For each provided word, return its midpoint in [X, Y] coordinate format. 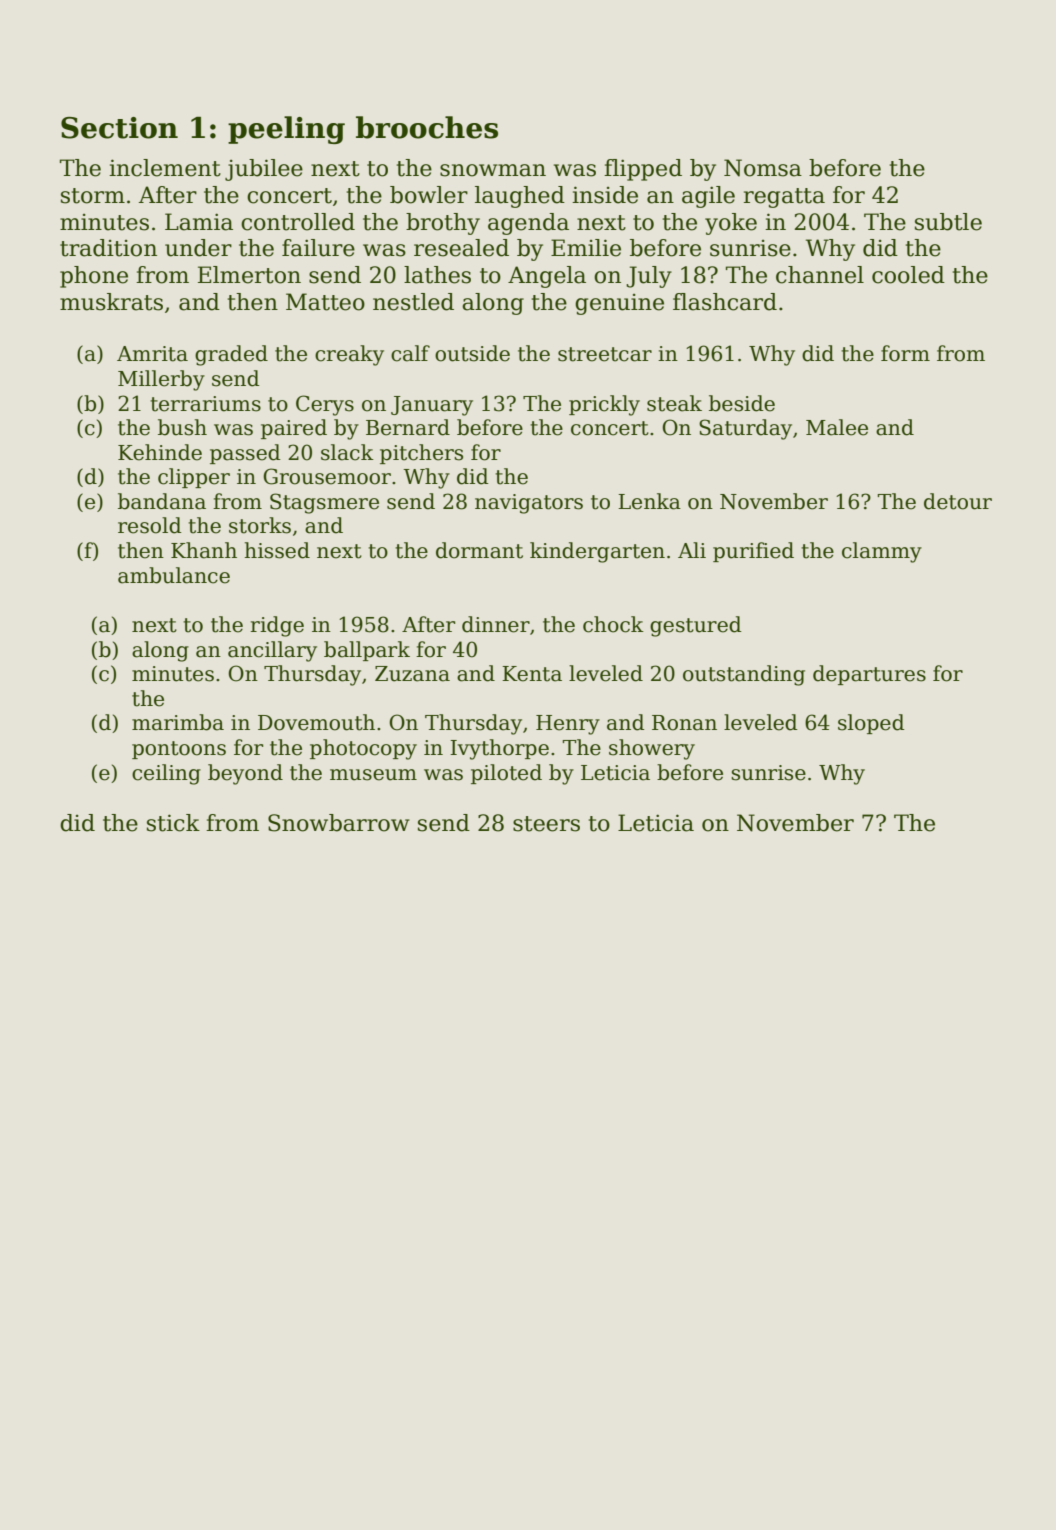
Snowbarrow [339, 823]
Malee [837, 427]
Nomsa [763, 168]
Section [119, 128]
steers [546, 824]
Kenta [532, 674]
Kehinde [160, 452]
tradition [108, 248]
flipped [643, 170]
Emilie [586, 248]
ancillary [272, 651]
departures [869, 675]
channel [820, 275]
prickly [604, 405]
